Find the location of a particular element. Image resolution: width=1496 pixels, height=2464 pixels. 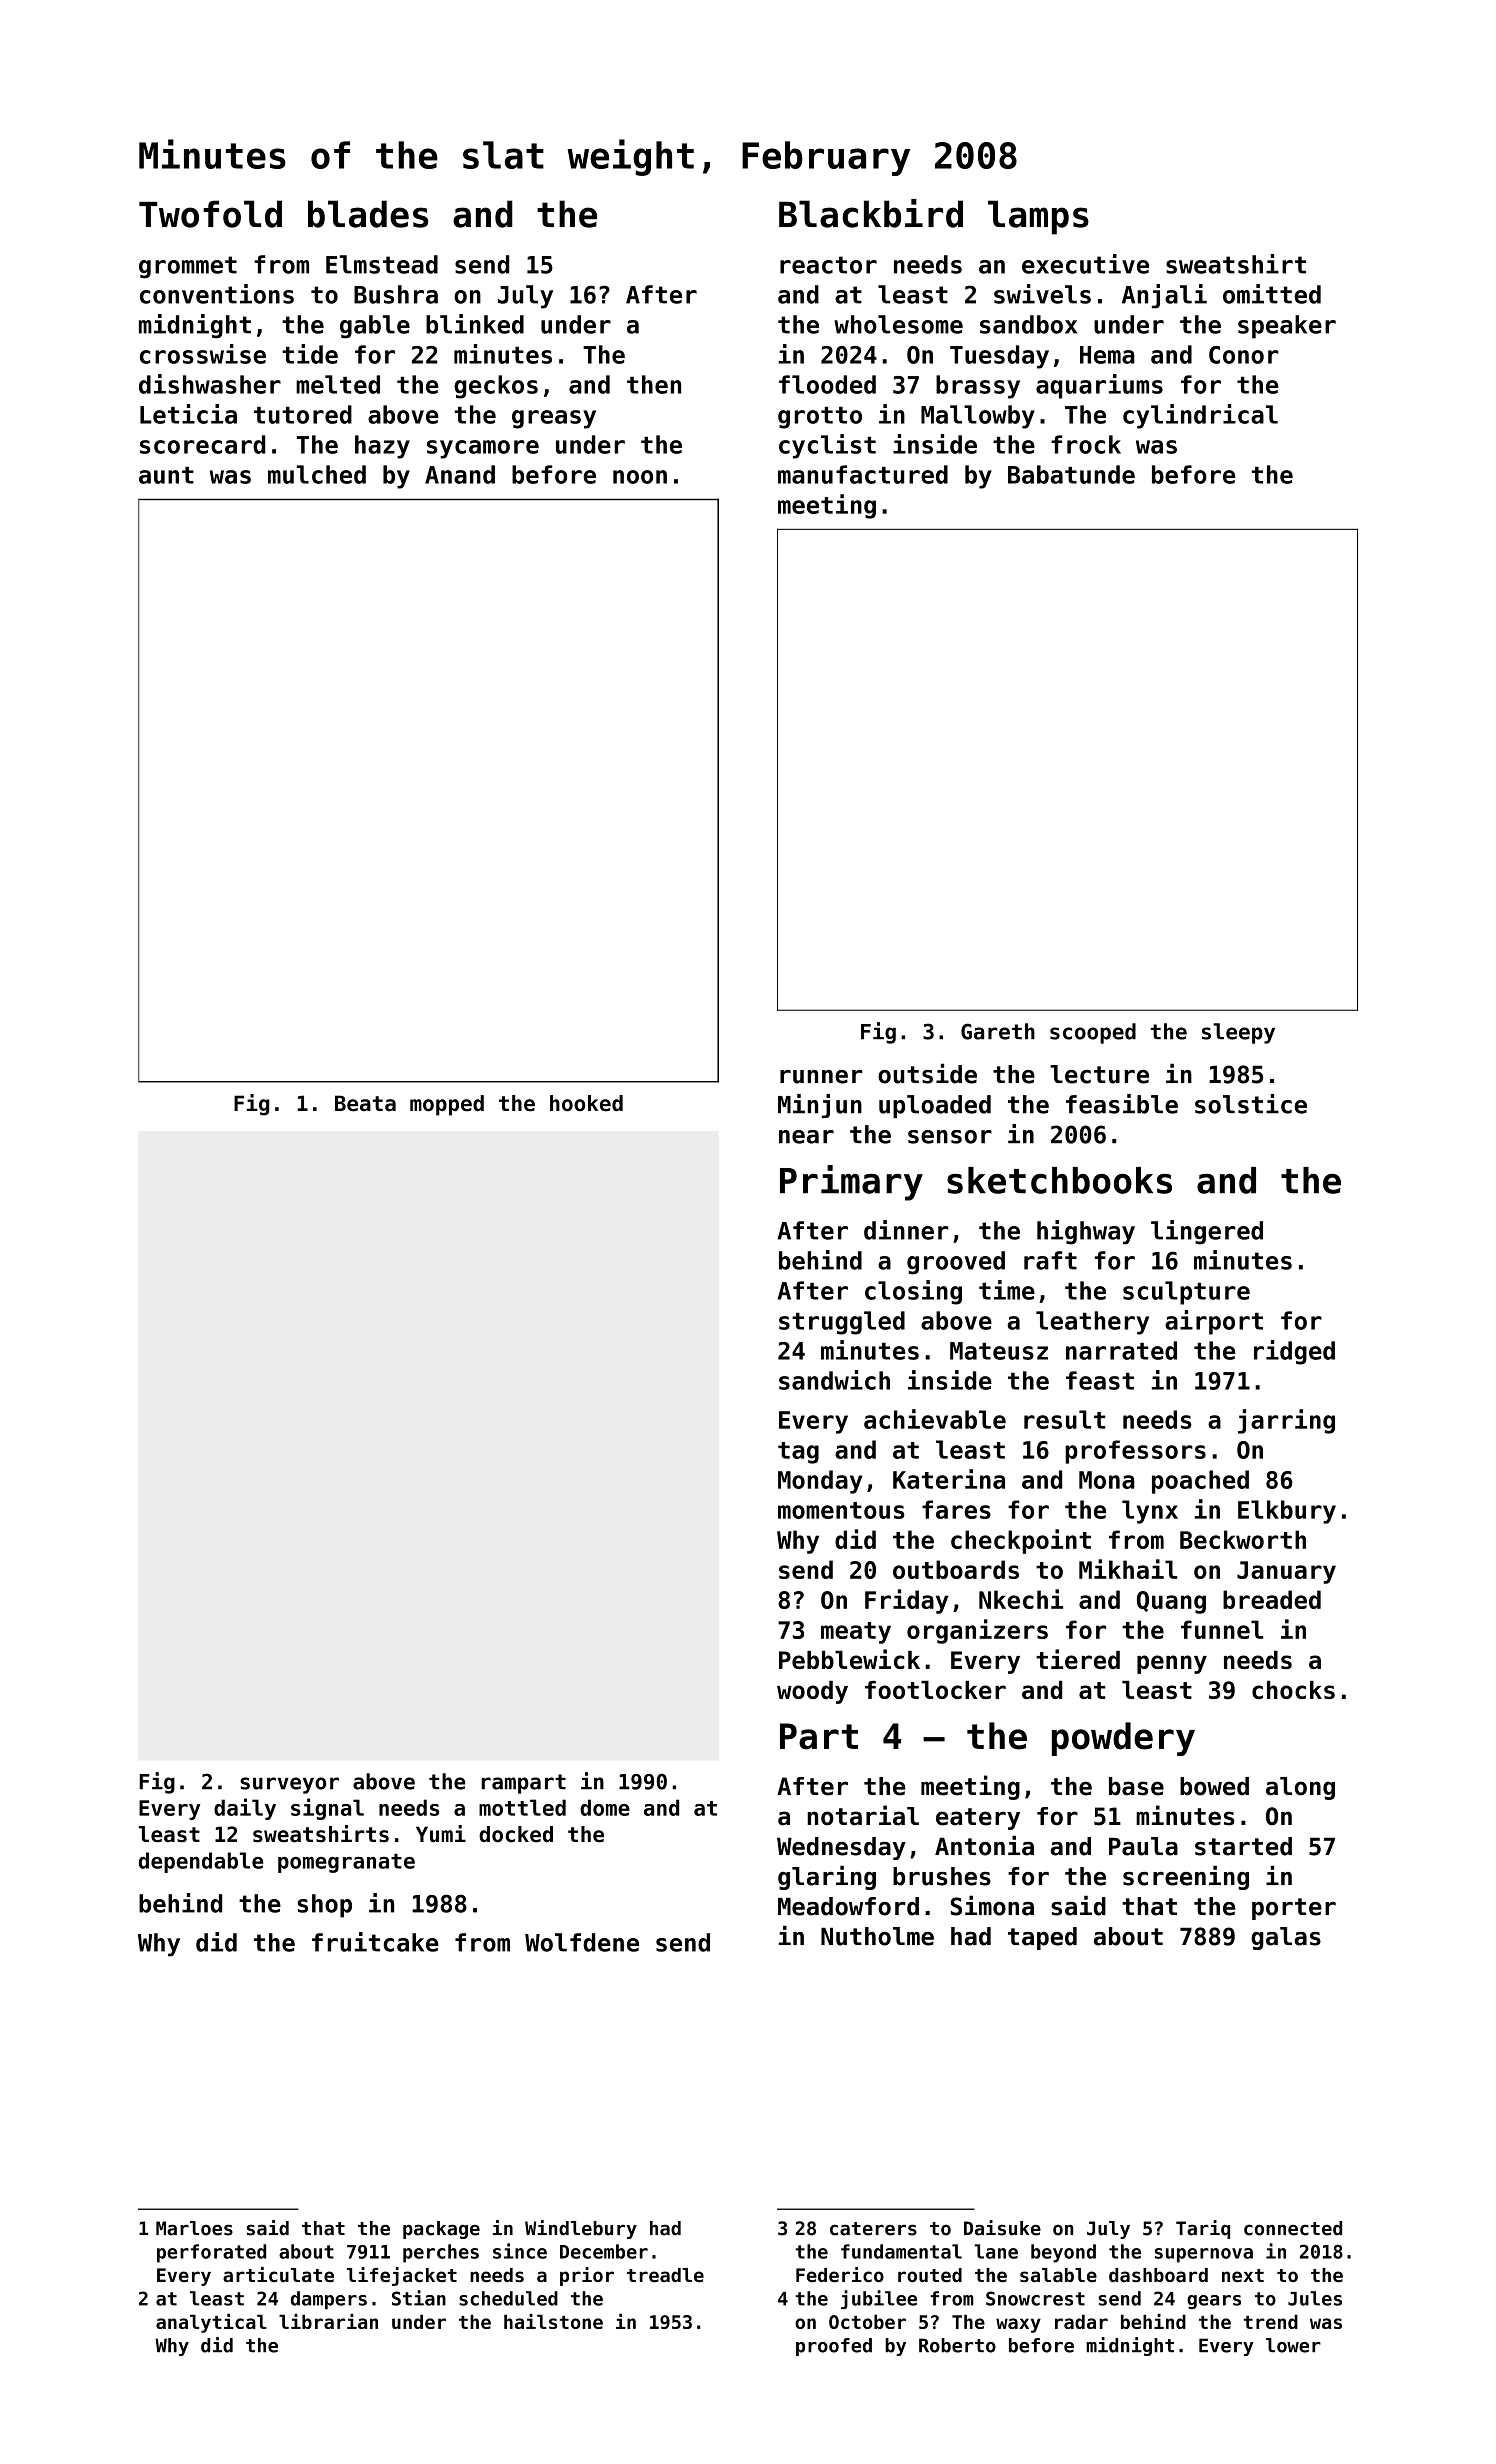

connected is located at coordinates (1293, 2228).
